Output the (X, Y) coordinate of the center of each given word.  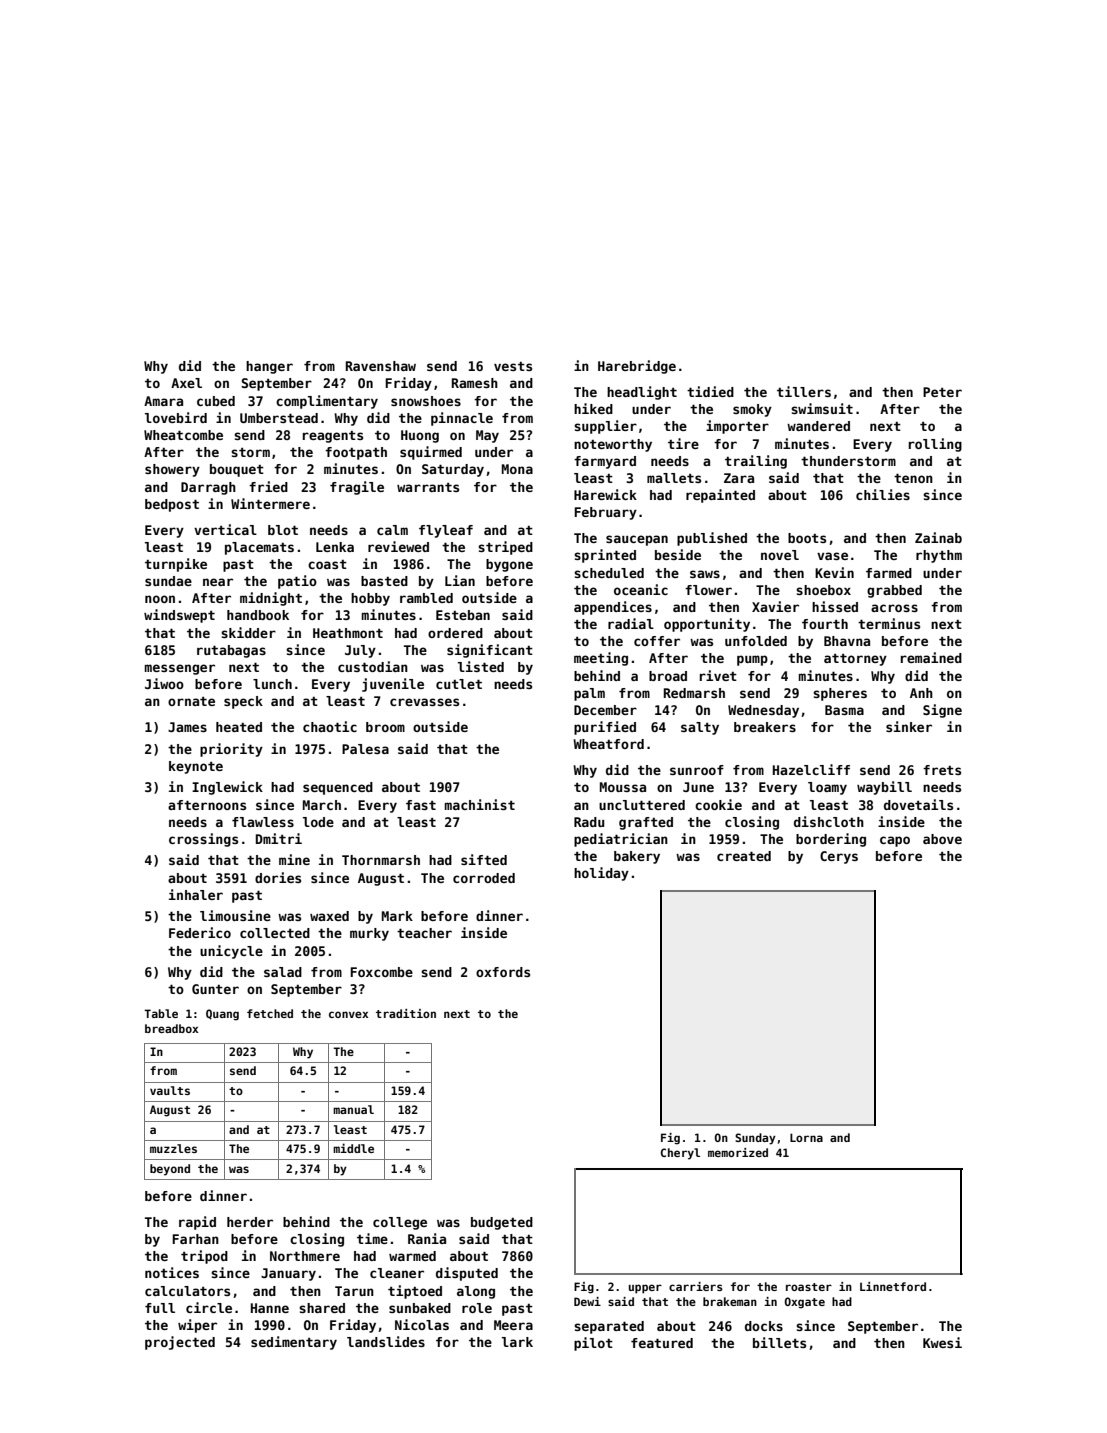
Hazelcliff (811, 769)
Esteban (463, 615)
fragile (357, 488)
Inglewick (227, 788)
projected (180, 1343)
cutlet (459, 684)
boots (807, 538)
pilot (593, 1344)
